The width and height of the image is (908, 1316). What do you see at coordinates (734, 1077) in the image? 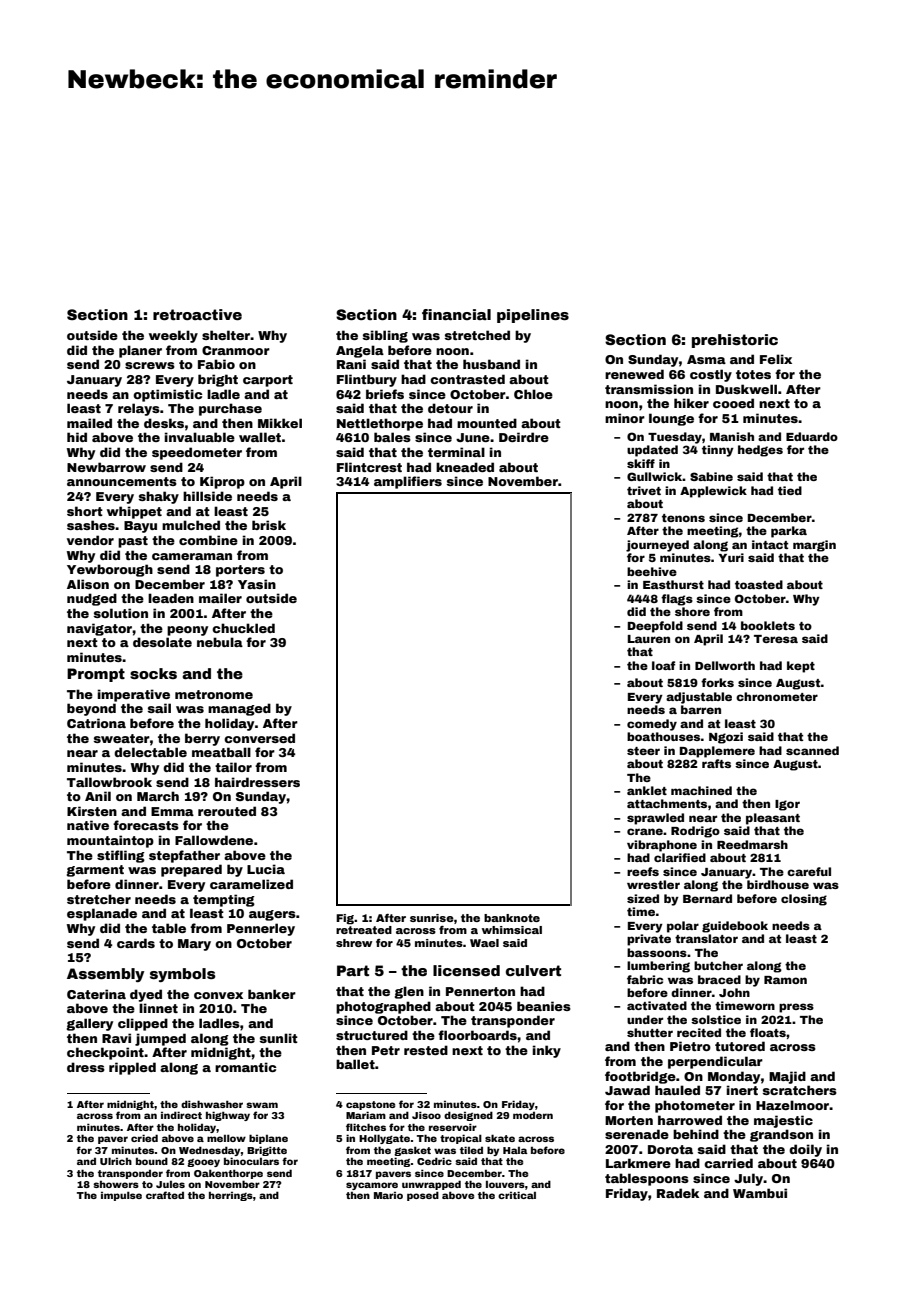
I see `Monday` at bounding box center [734, 1077].
